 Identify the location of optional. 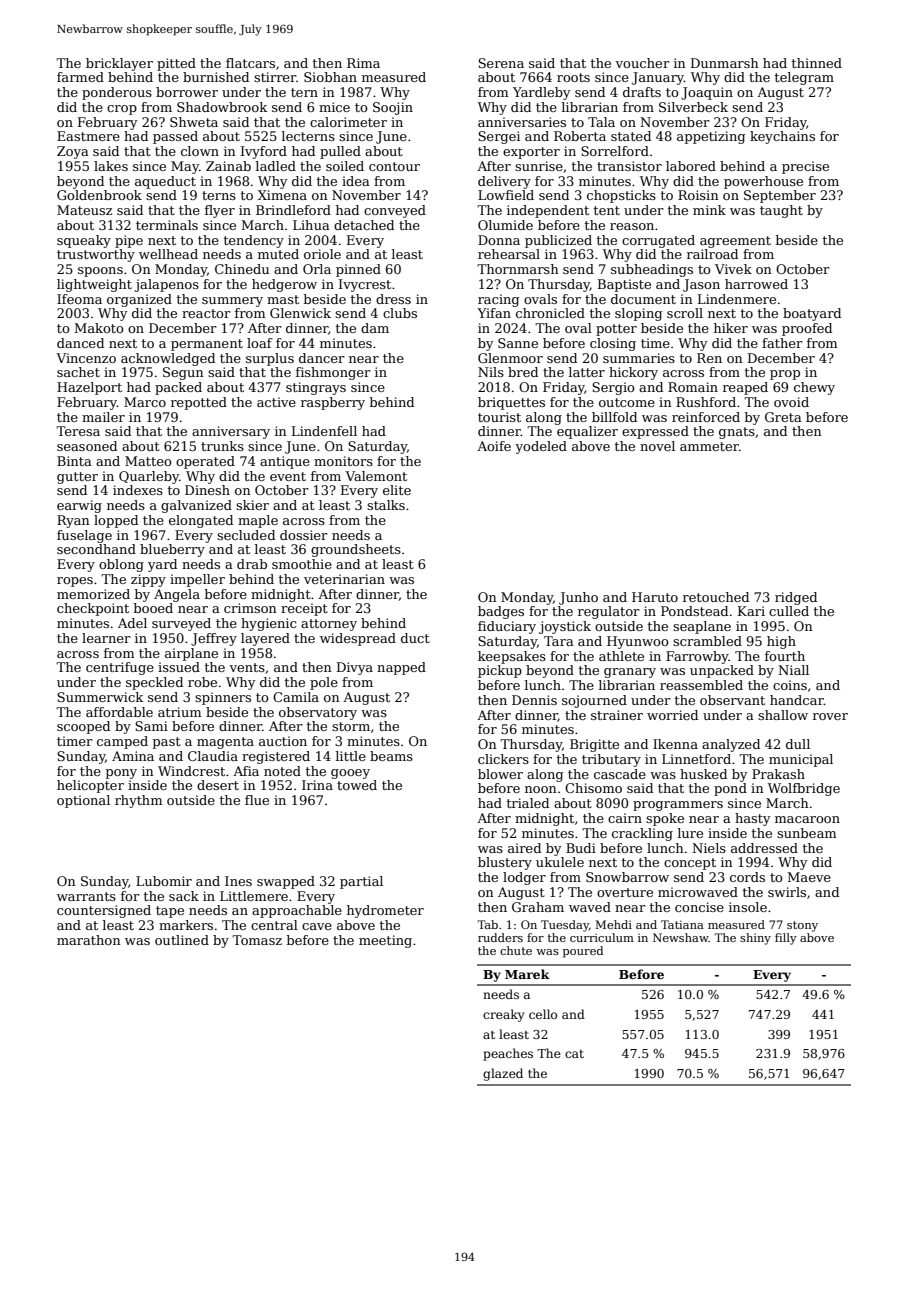
(83, 801).
